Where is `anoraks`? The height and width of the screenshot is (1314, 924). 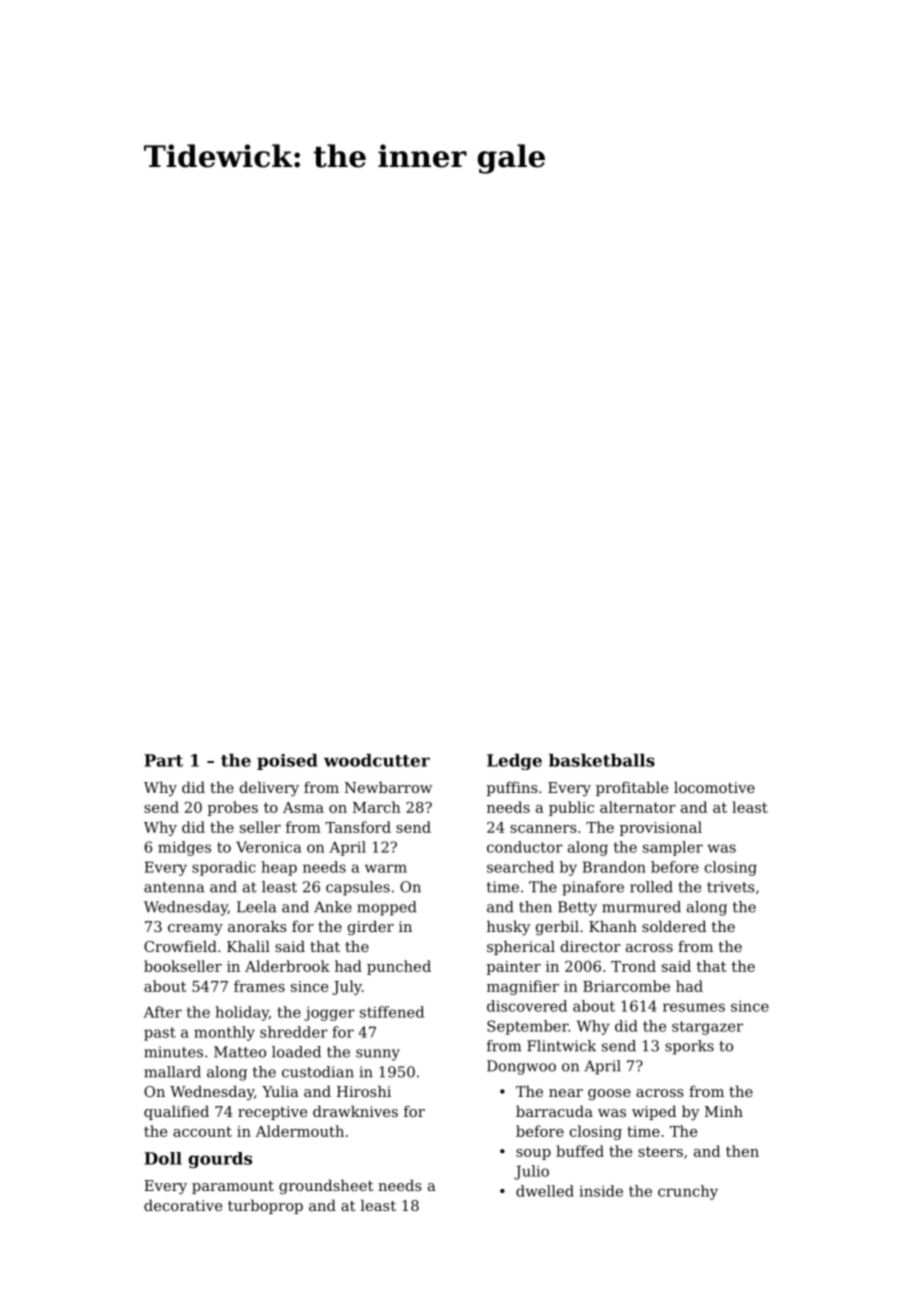 anoraks is located at coordinates (257, 926).
